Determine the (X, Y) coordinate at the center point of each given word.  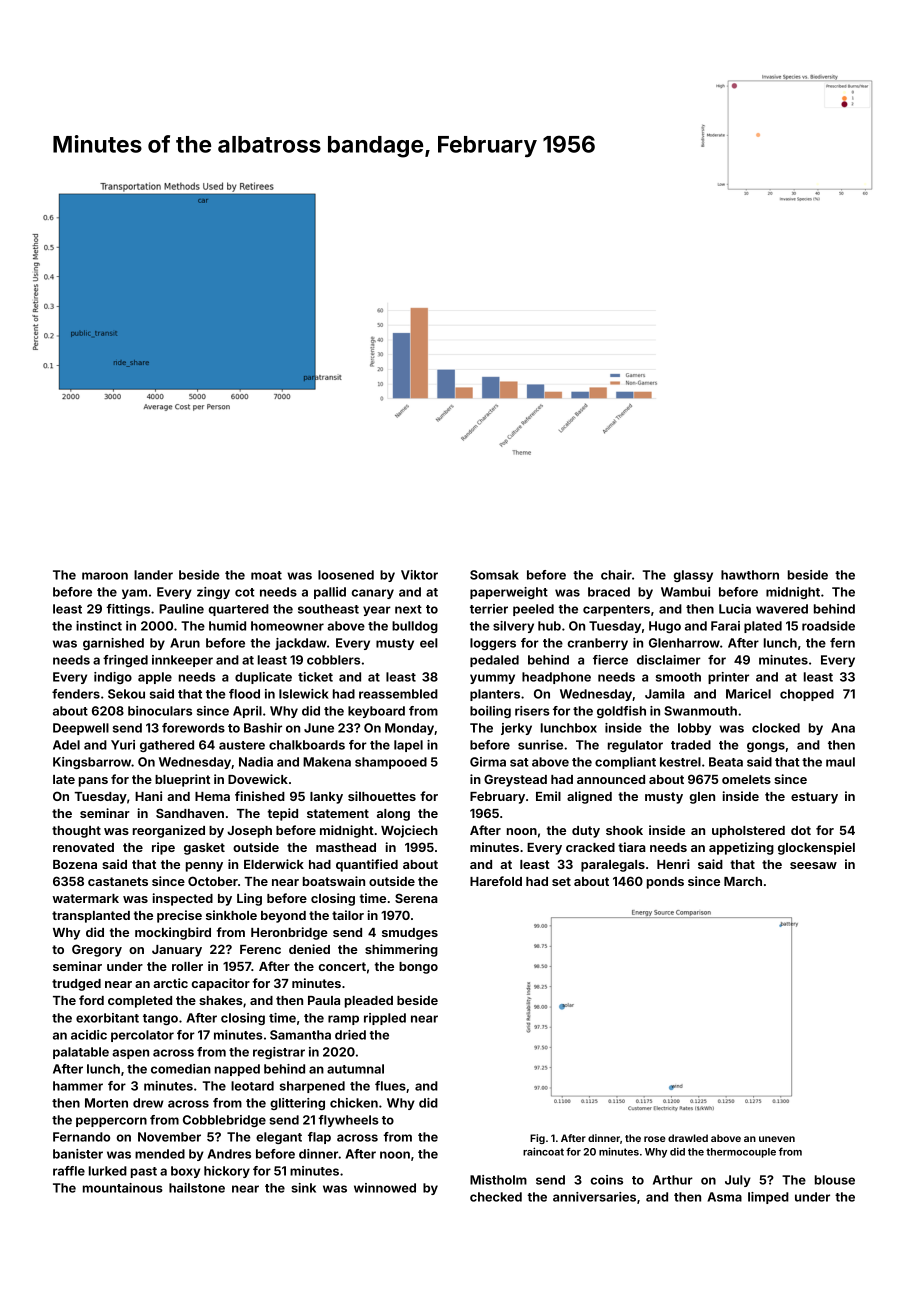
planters (495, 695)
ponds (665, 883)
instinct (99, 626)
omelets (746, 779)
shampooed (391, 763)
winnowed (385, 1188)
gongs (766, 747)
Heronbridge (289, 933)
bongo (418, 968)
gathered (167, 746)
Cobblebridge (224, 1121)
